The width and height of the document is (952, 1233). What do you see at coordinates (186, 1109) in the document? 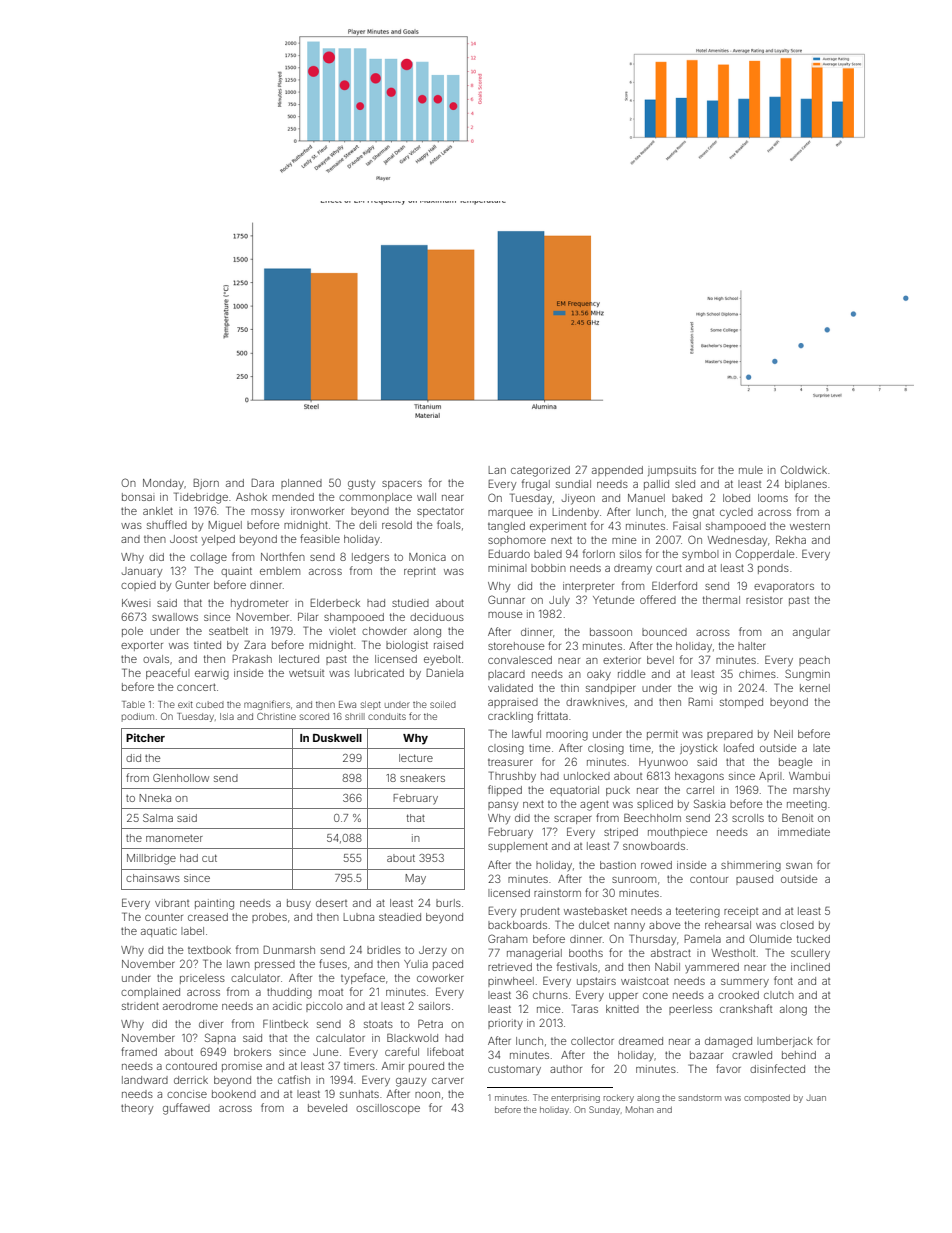
I see `guffawed` at bounding box center [186, 1109].
